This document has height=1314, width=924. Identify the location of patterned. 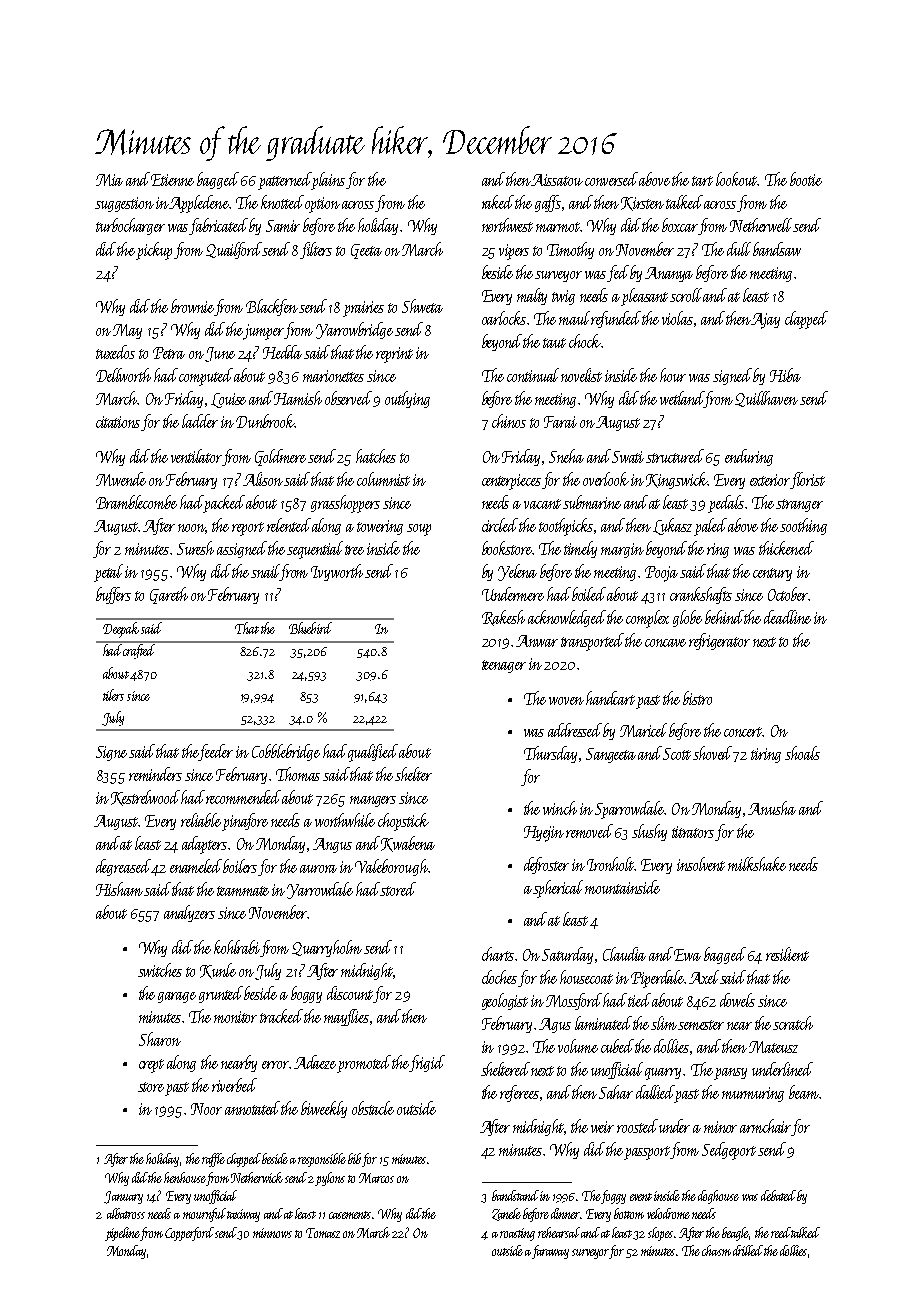
(285, 181).
